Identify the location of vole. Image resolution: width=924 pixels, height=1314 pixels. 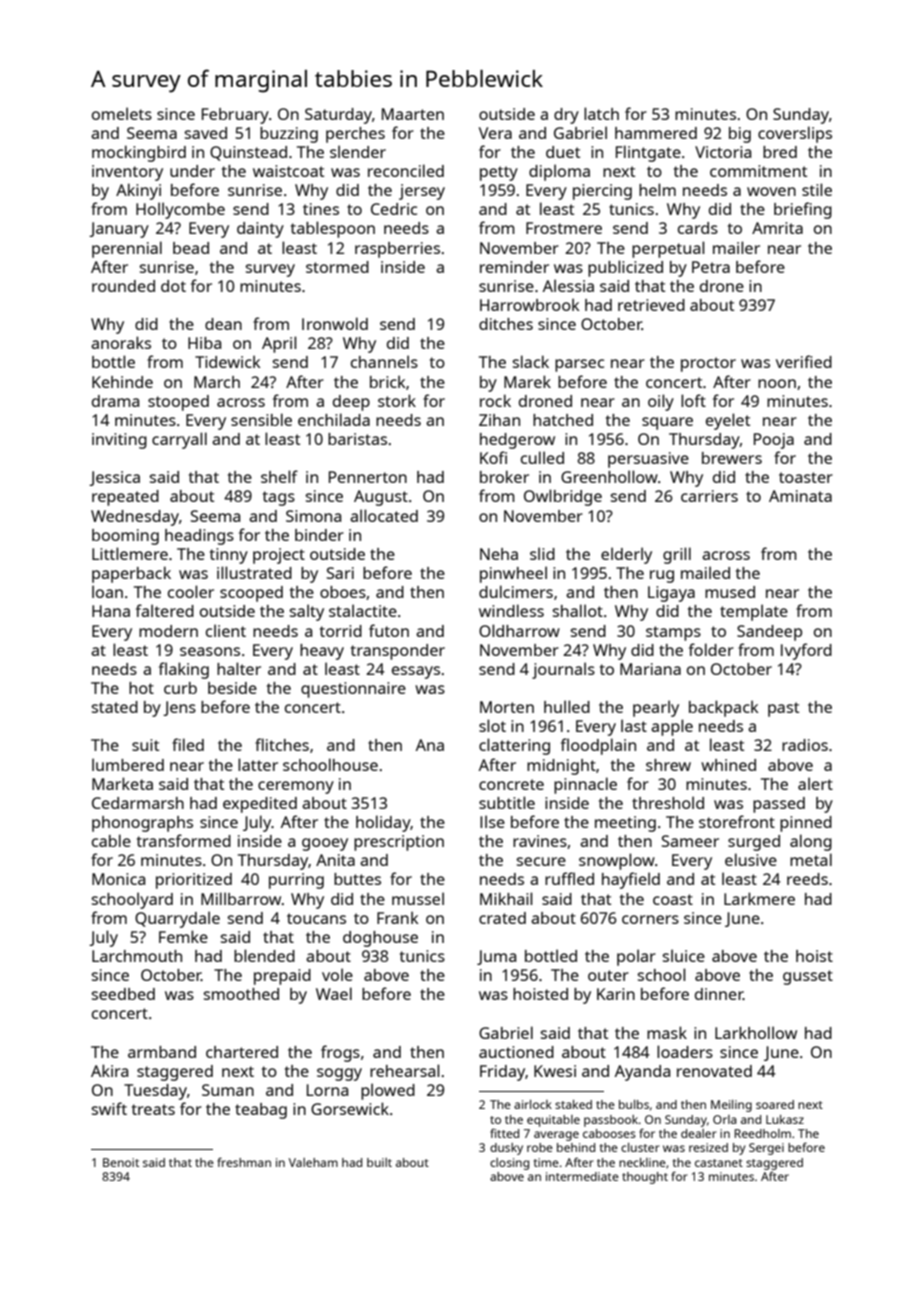
(337, 974).
